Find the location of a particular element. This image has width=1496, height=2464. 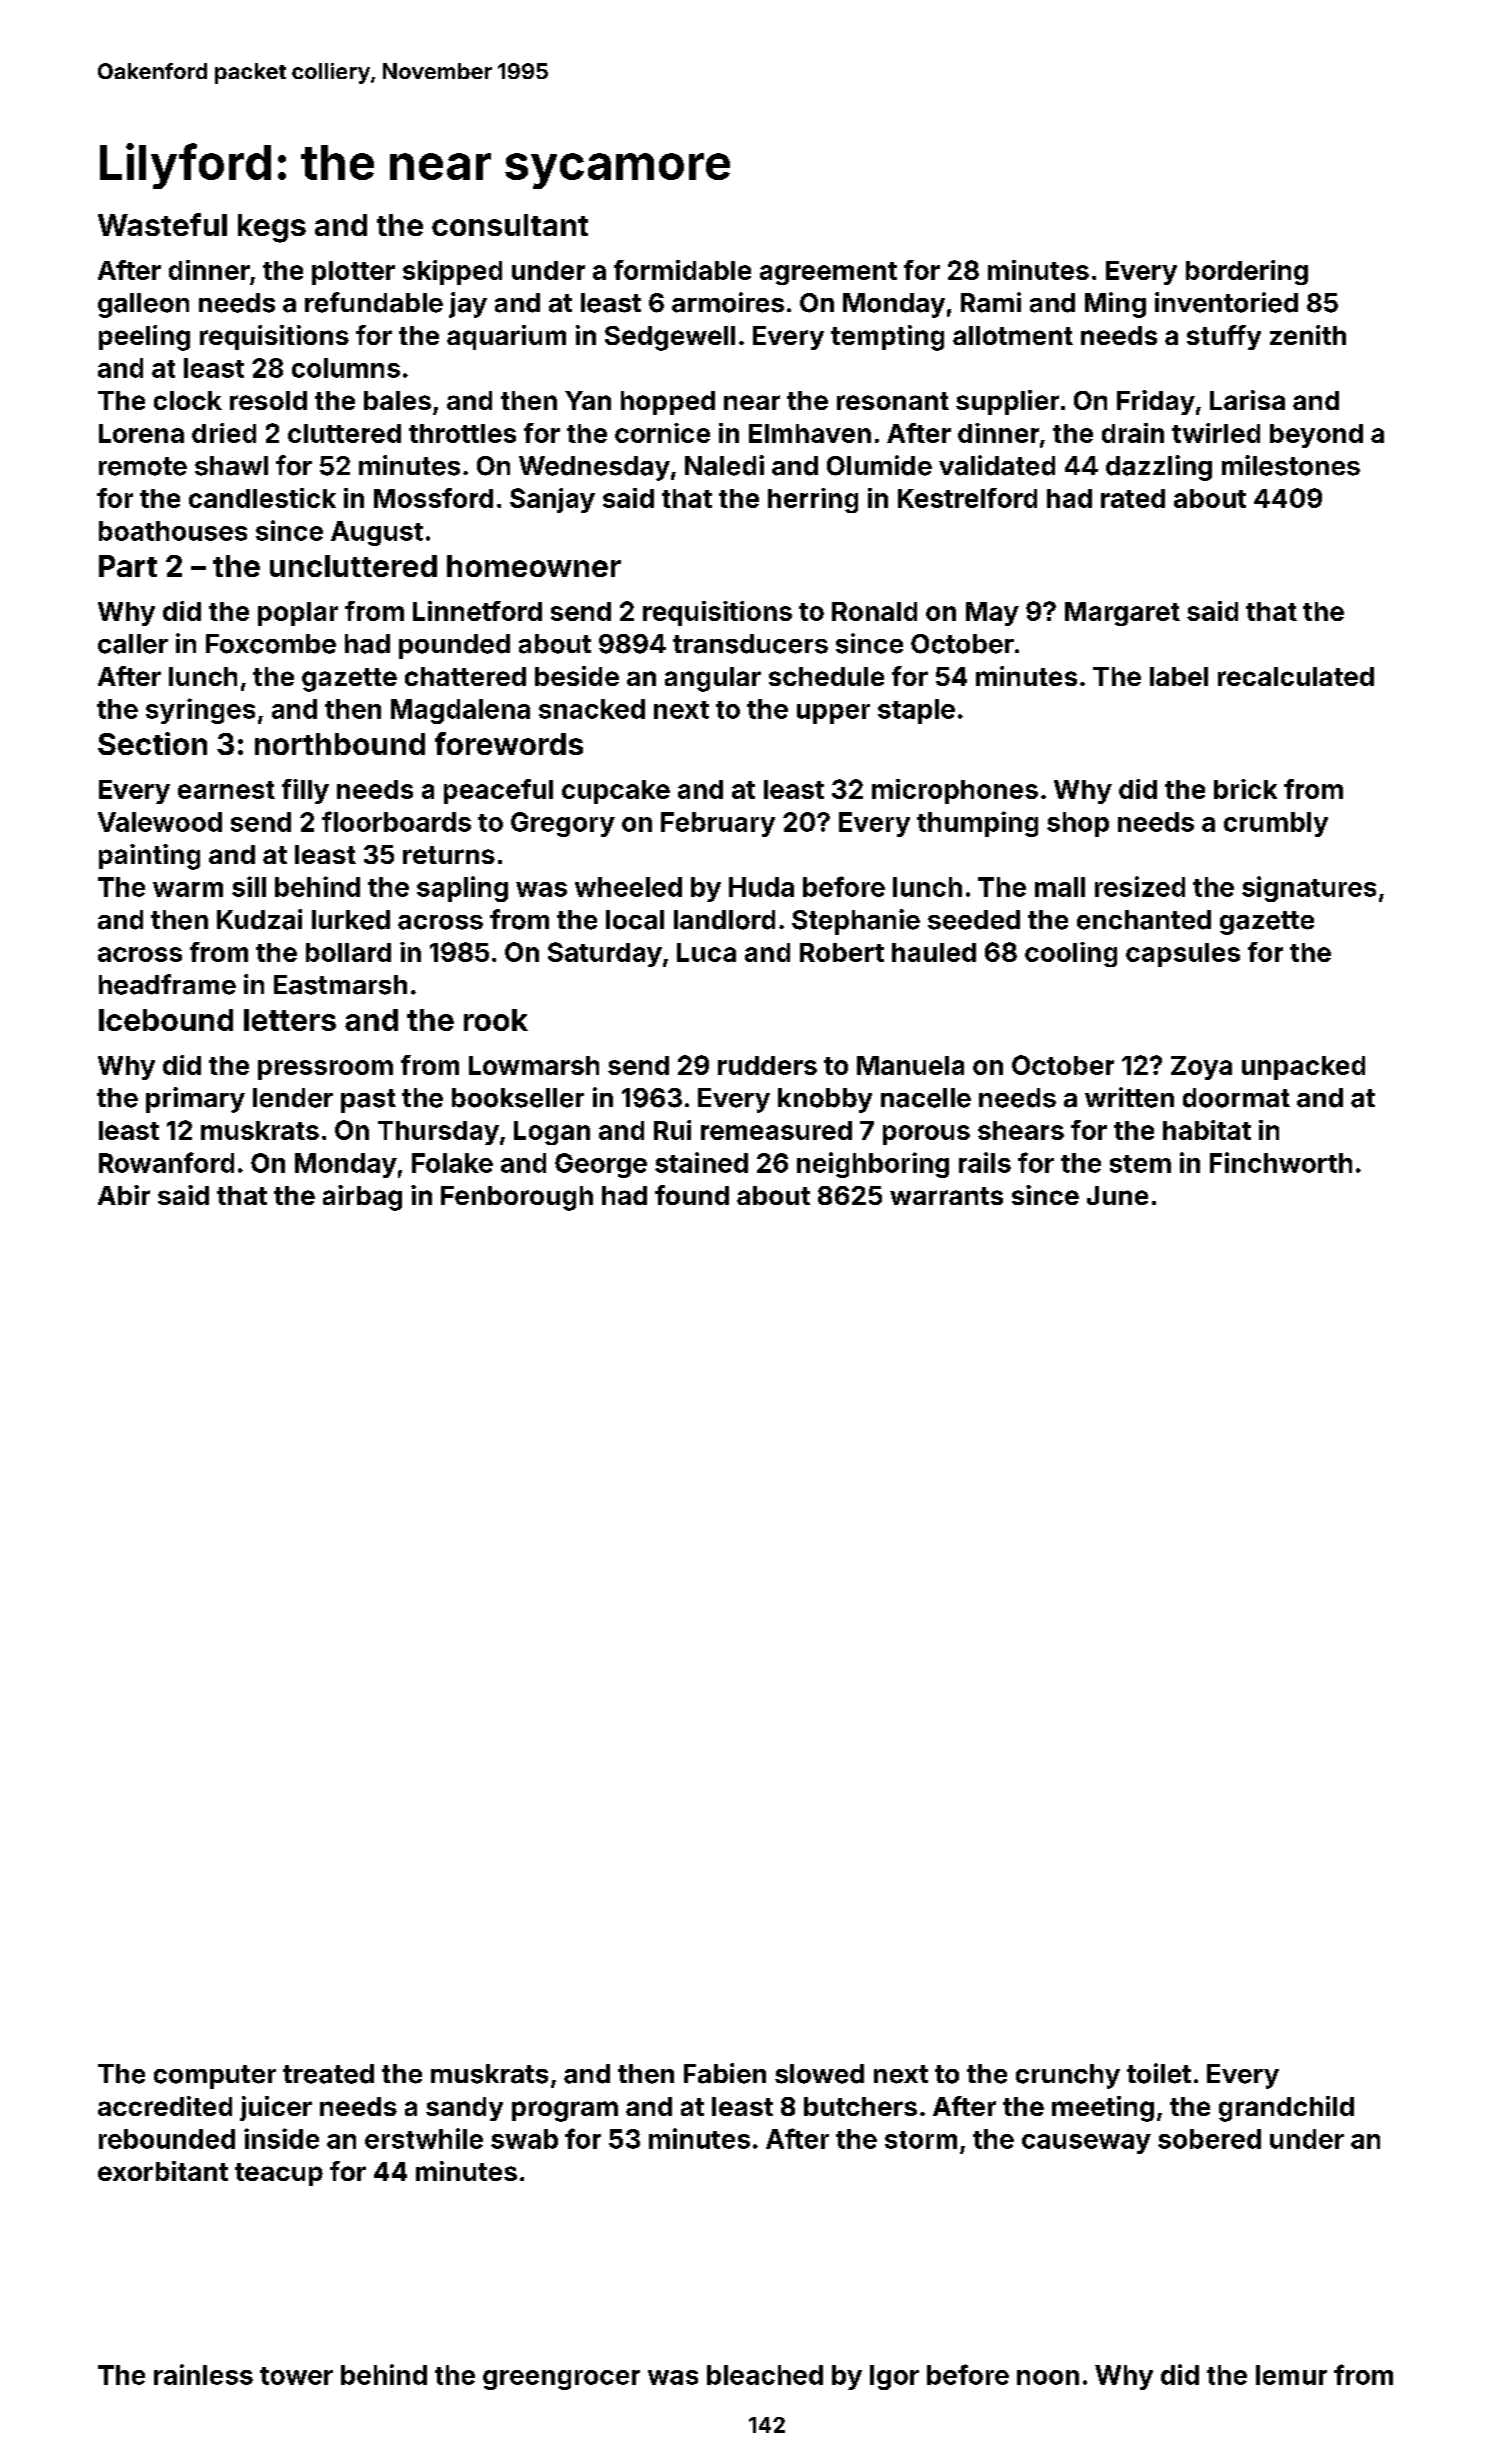

herring is located at coordinates (813, 500).
